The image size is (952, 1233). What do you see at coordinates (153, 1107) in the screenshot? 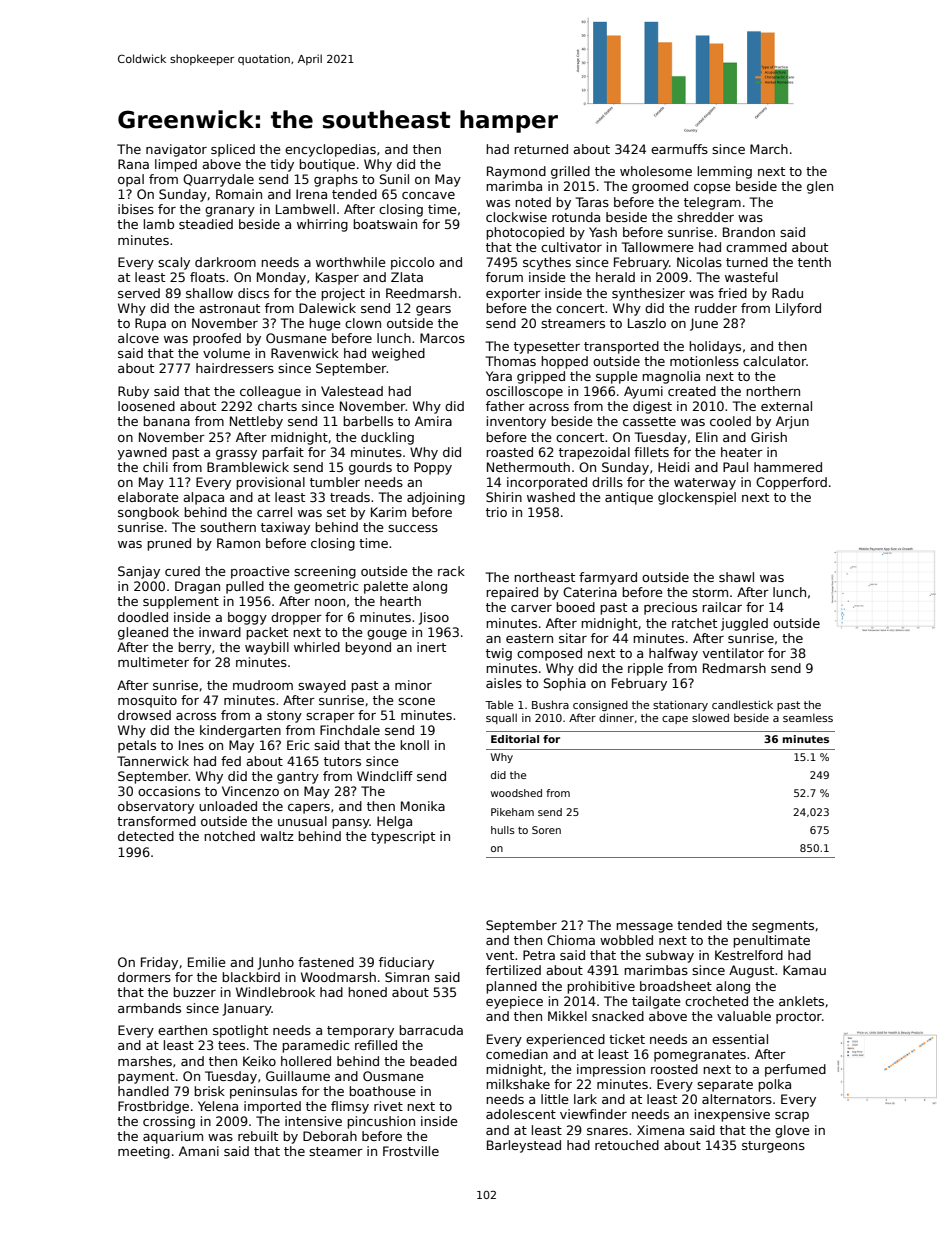
I see `Frostbridge` at bounding box center [153, 1107].
